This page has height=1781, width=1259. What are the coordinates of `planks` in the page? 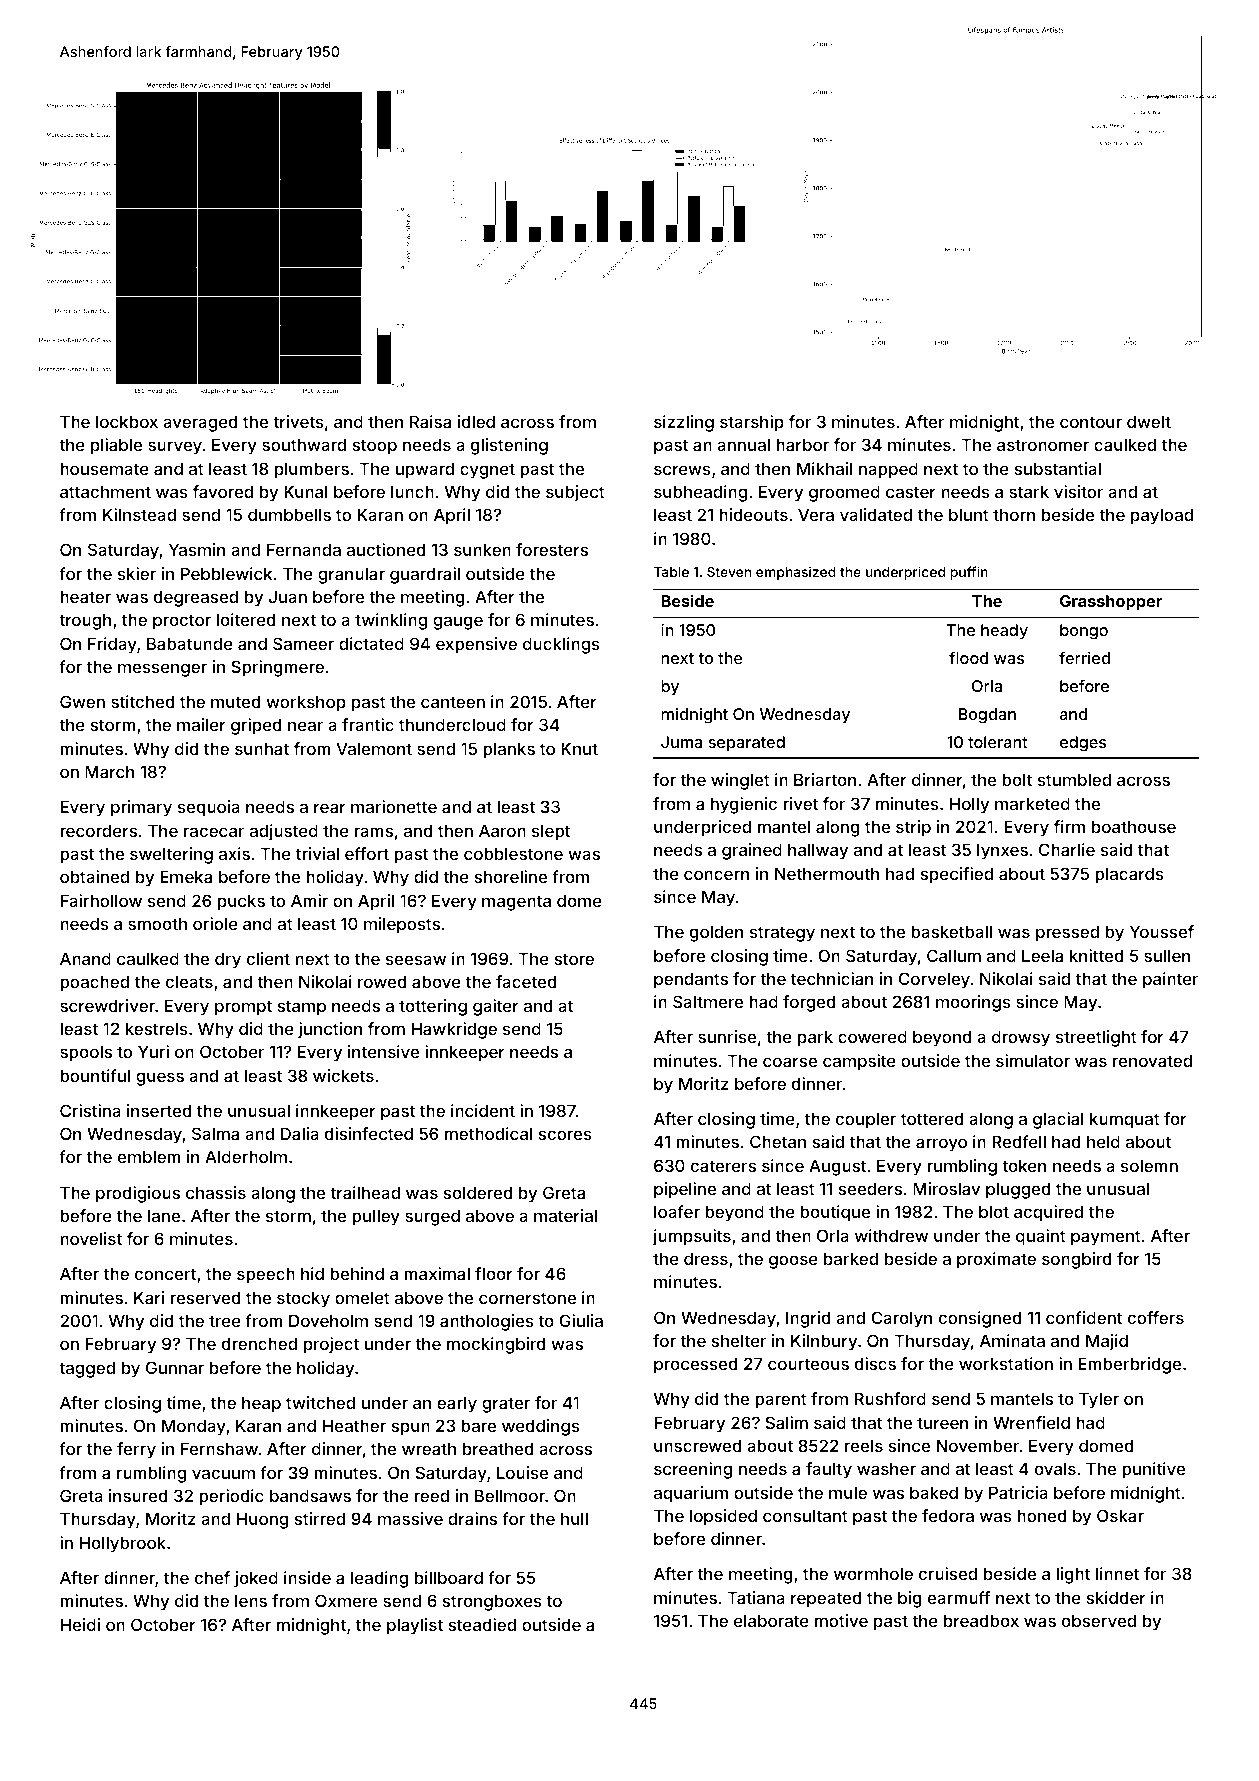 It's located at (509, 750).
